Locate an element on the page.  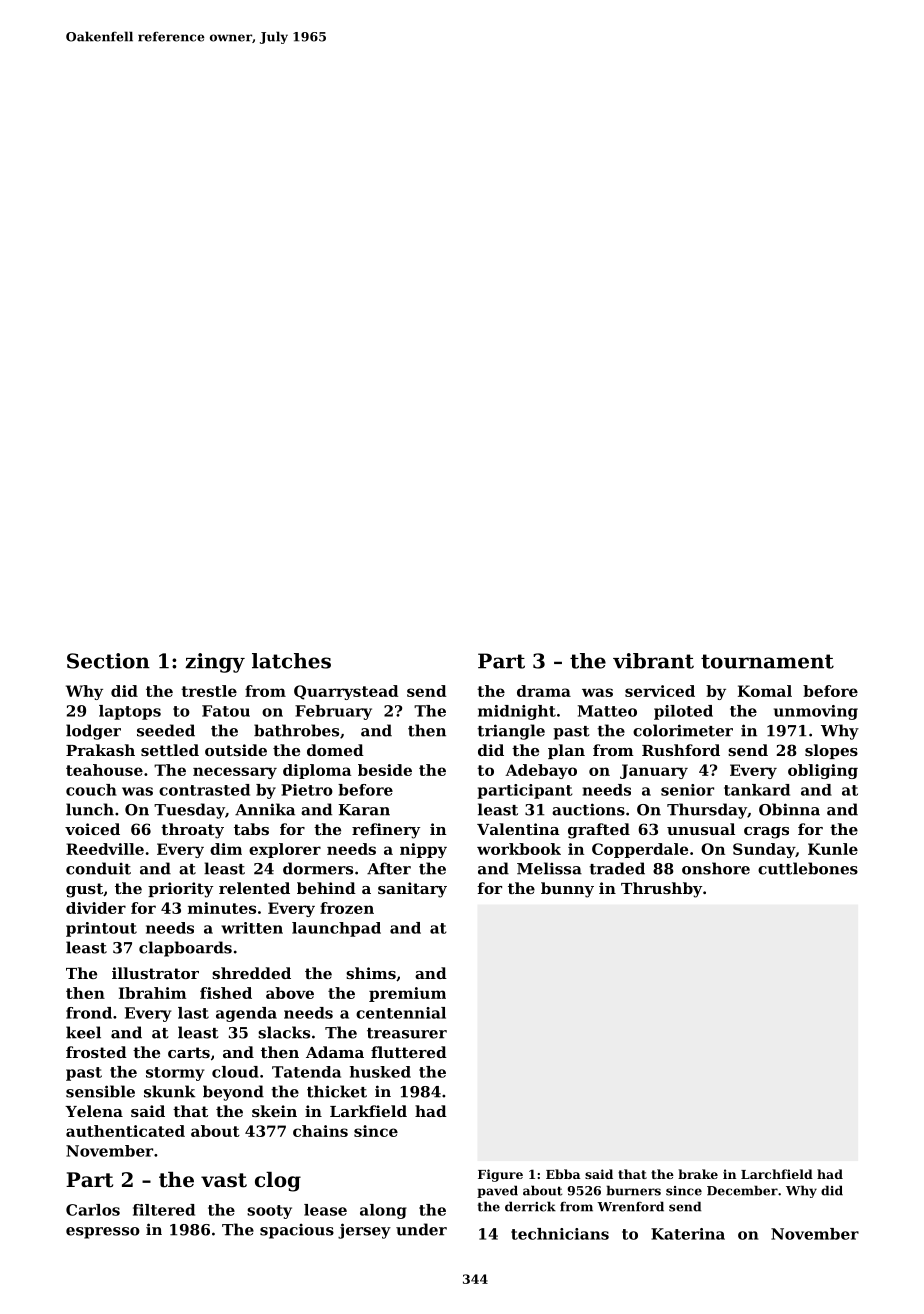
last is located at coordinates (193, 1013).
